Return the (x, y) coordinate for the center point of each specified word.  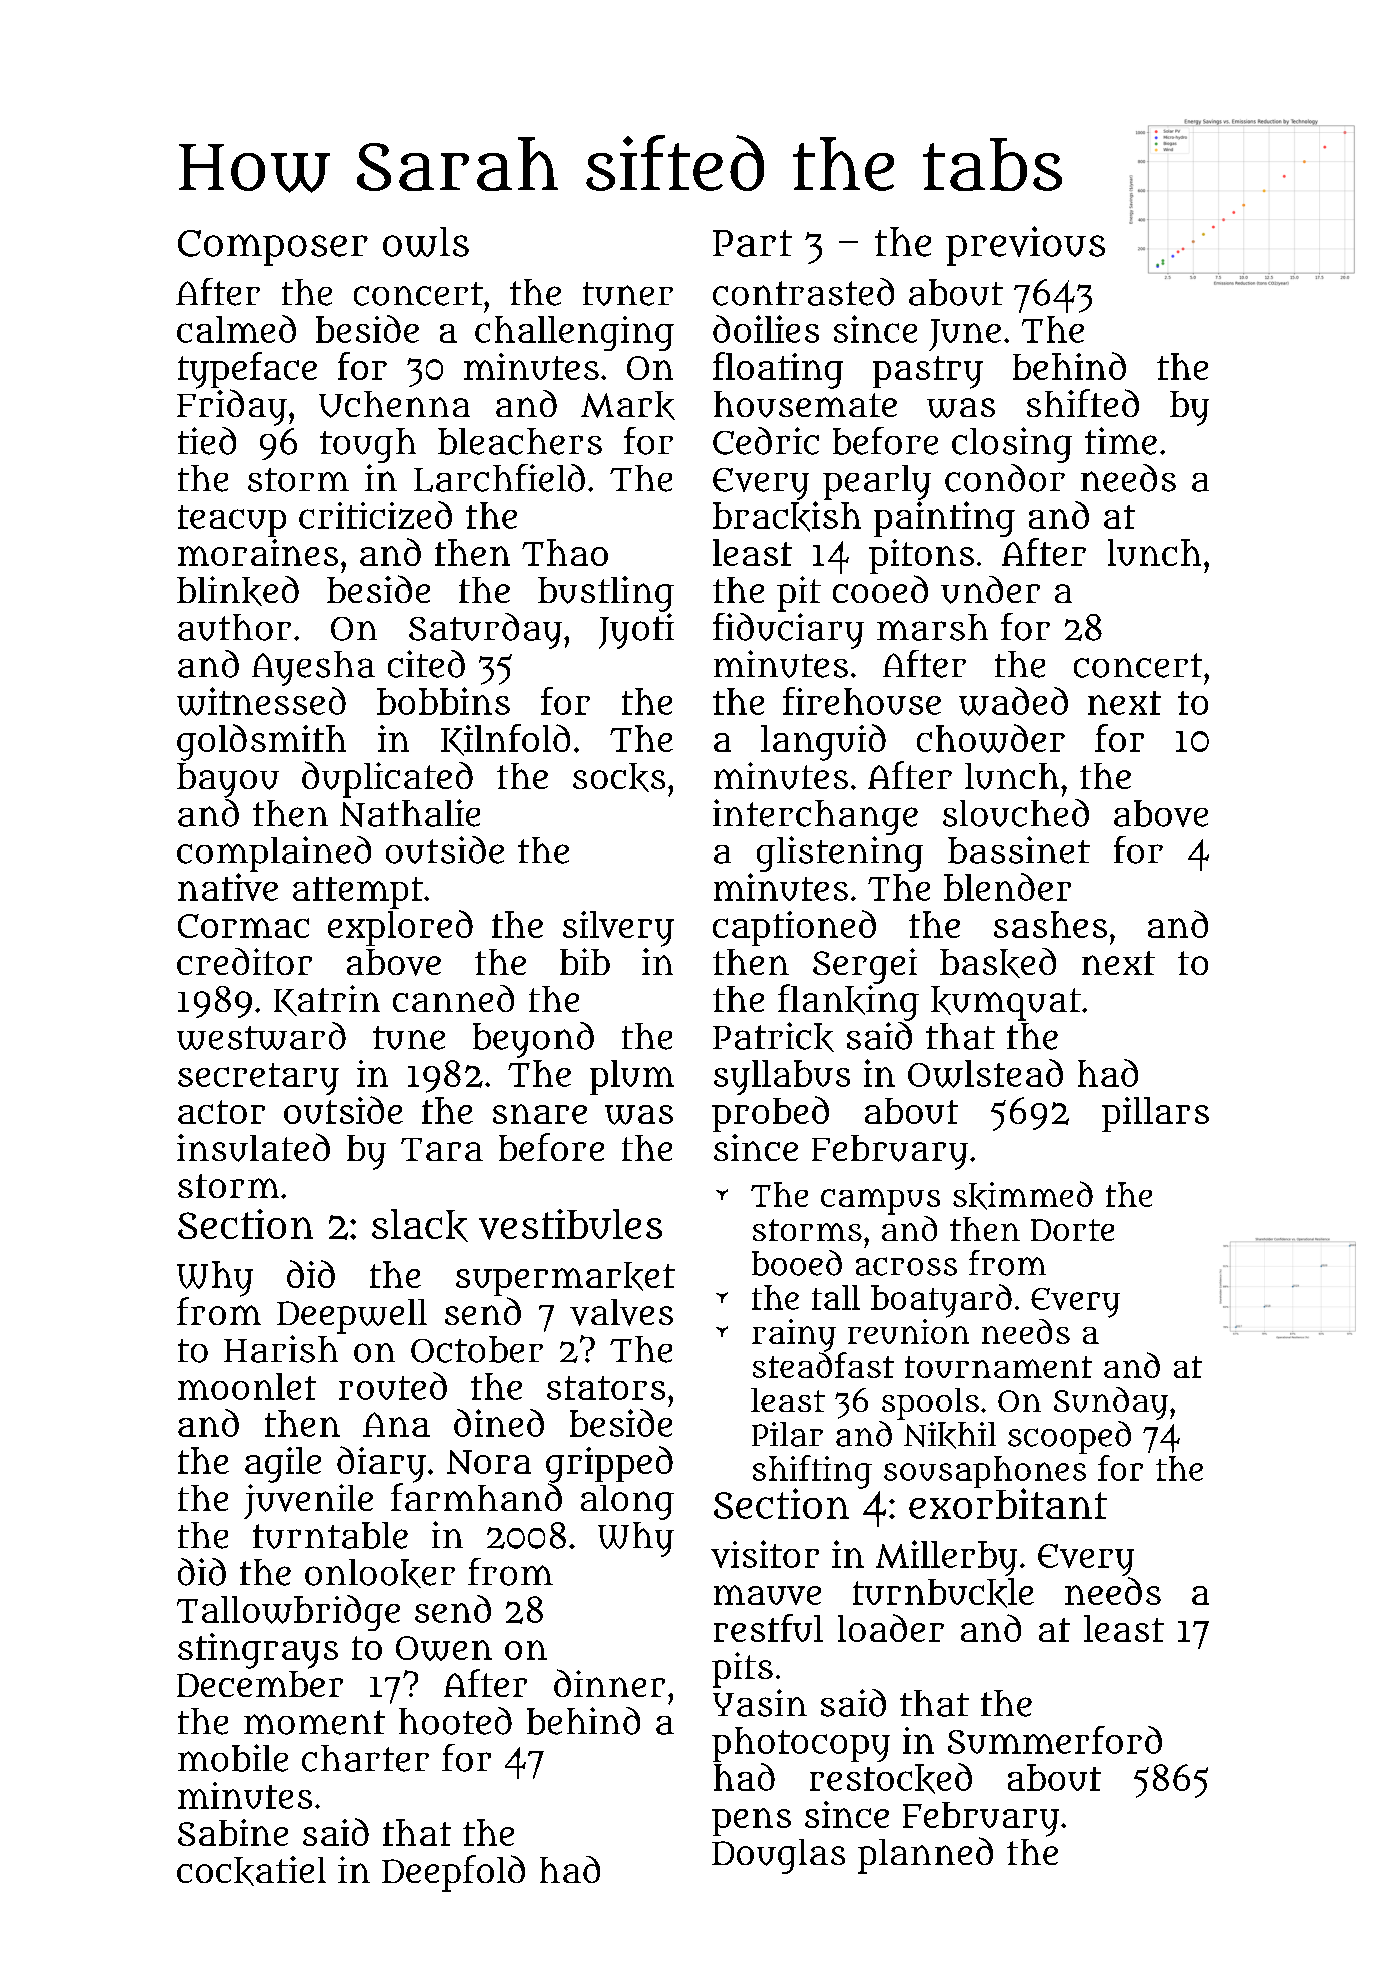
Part (752, 243)
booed (797, 1263)
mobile (233, 1758)
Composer (273, 248)
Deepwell (352, 1316)
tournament (998, 1367)
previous (1025, 246)
